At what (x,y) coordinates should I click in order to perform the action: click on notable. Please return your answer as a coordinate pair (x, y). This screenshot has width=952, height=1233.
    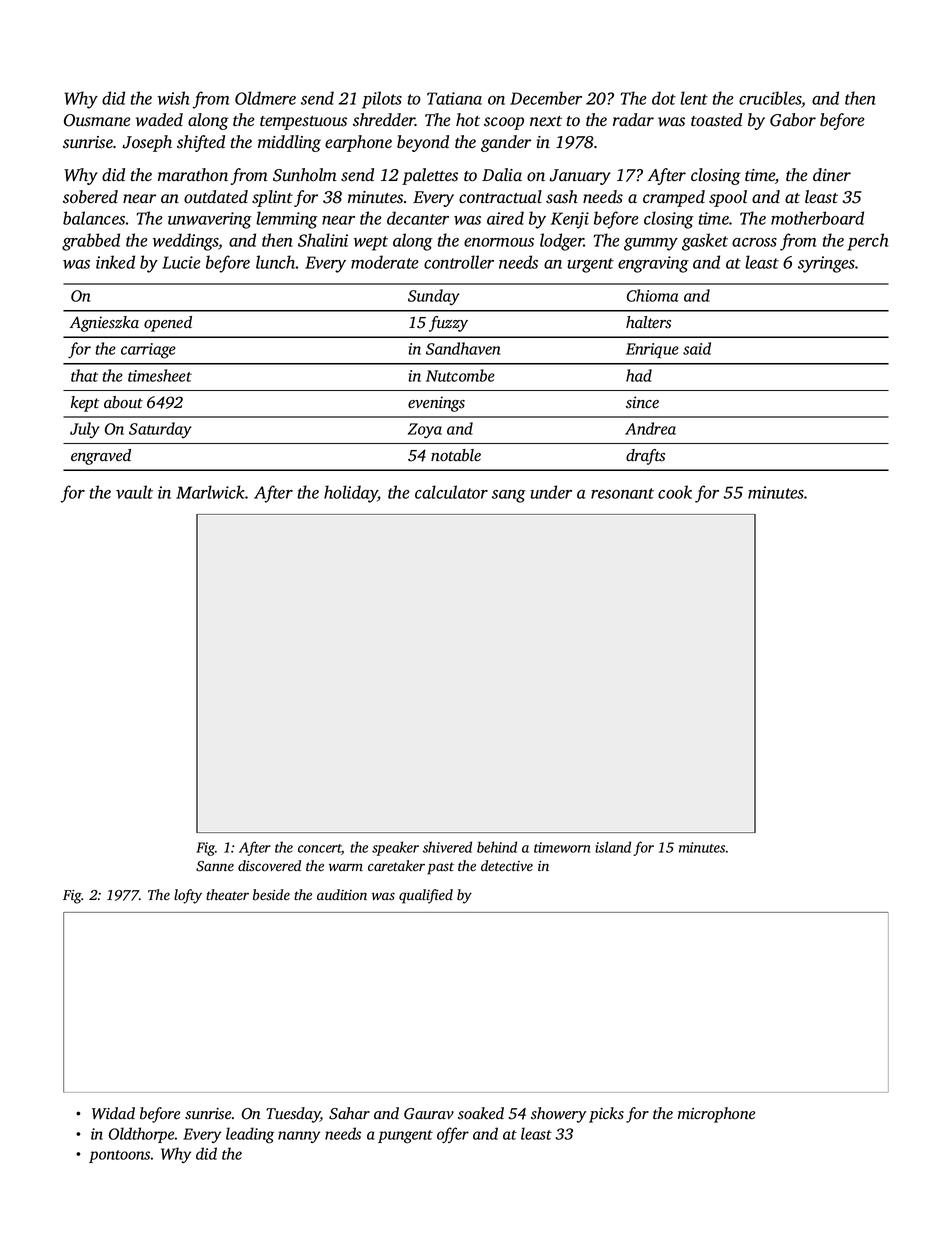
    Looking at the image, I should click on (456, 455).
